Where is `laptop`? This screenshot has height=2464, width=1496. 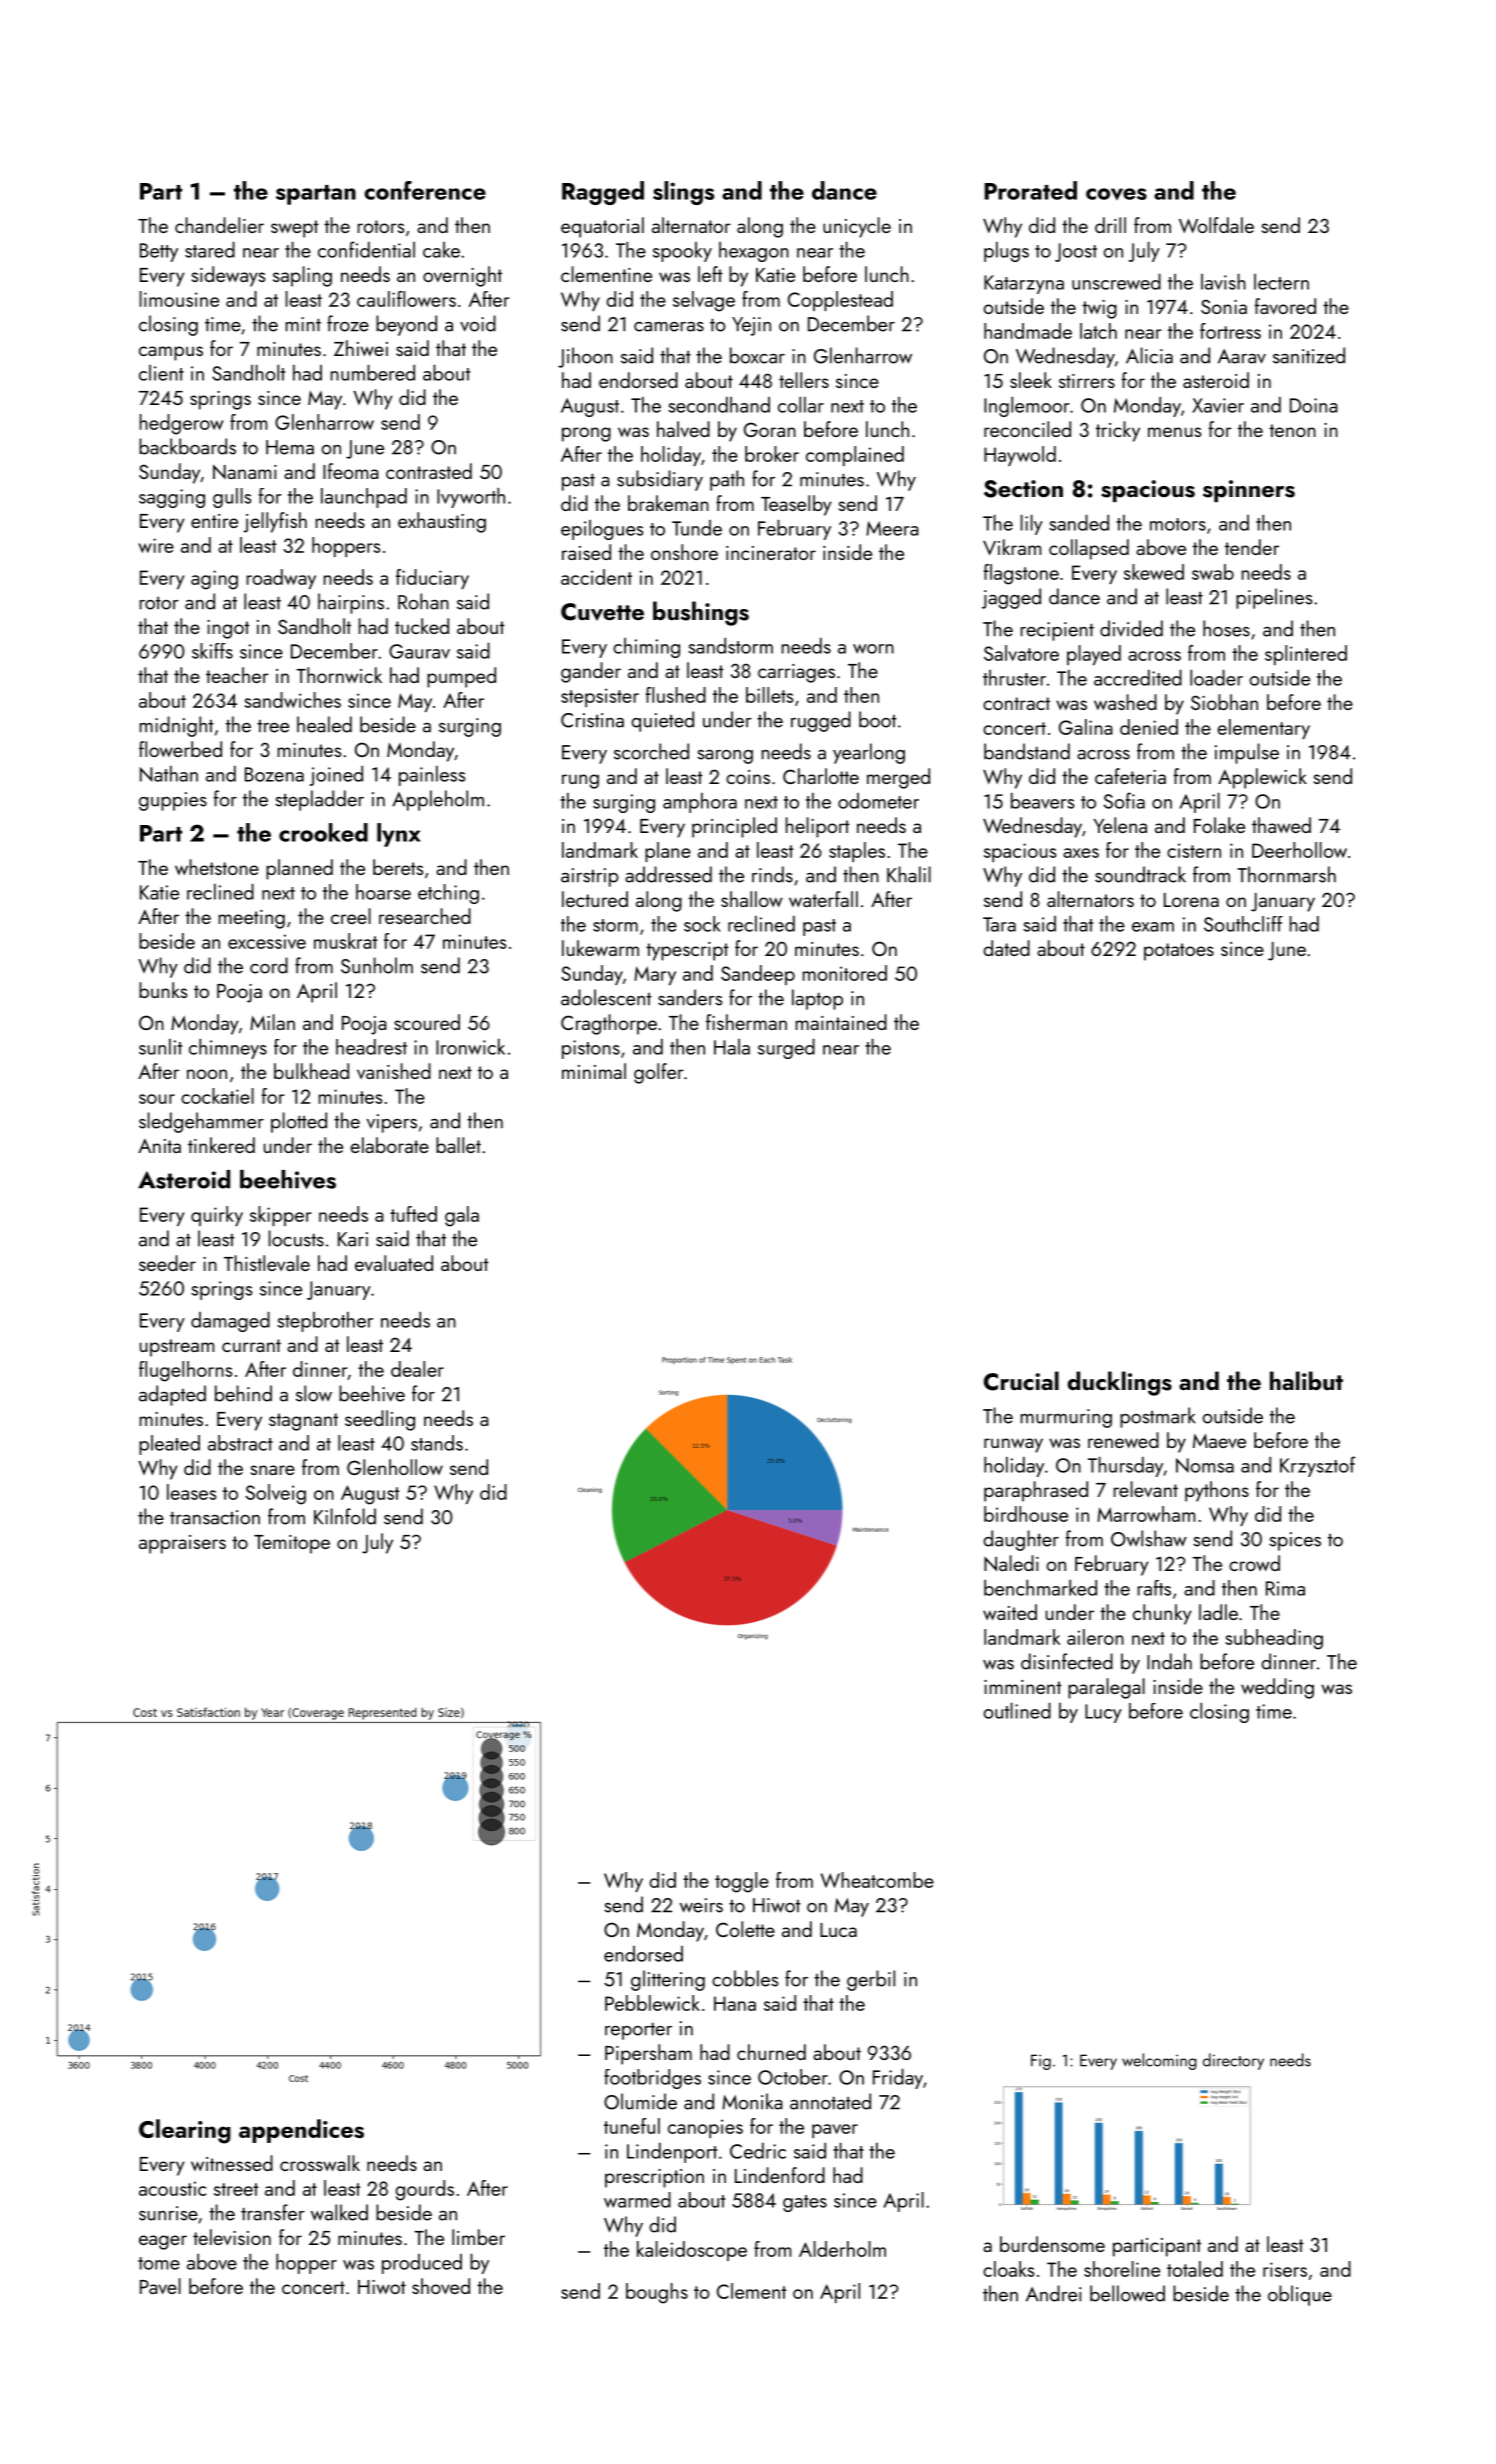
laptop is located at coordinates (817, 999).
